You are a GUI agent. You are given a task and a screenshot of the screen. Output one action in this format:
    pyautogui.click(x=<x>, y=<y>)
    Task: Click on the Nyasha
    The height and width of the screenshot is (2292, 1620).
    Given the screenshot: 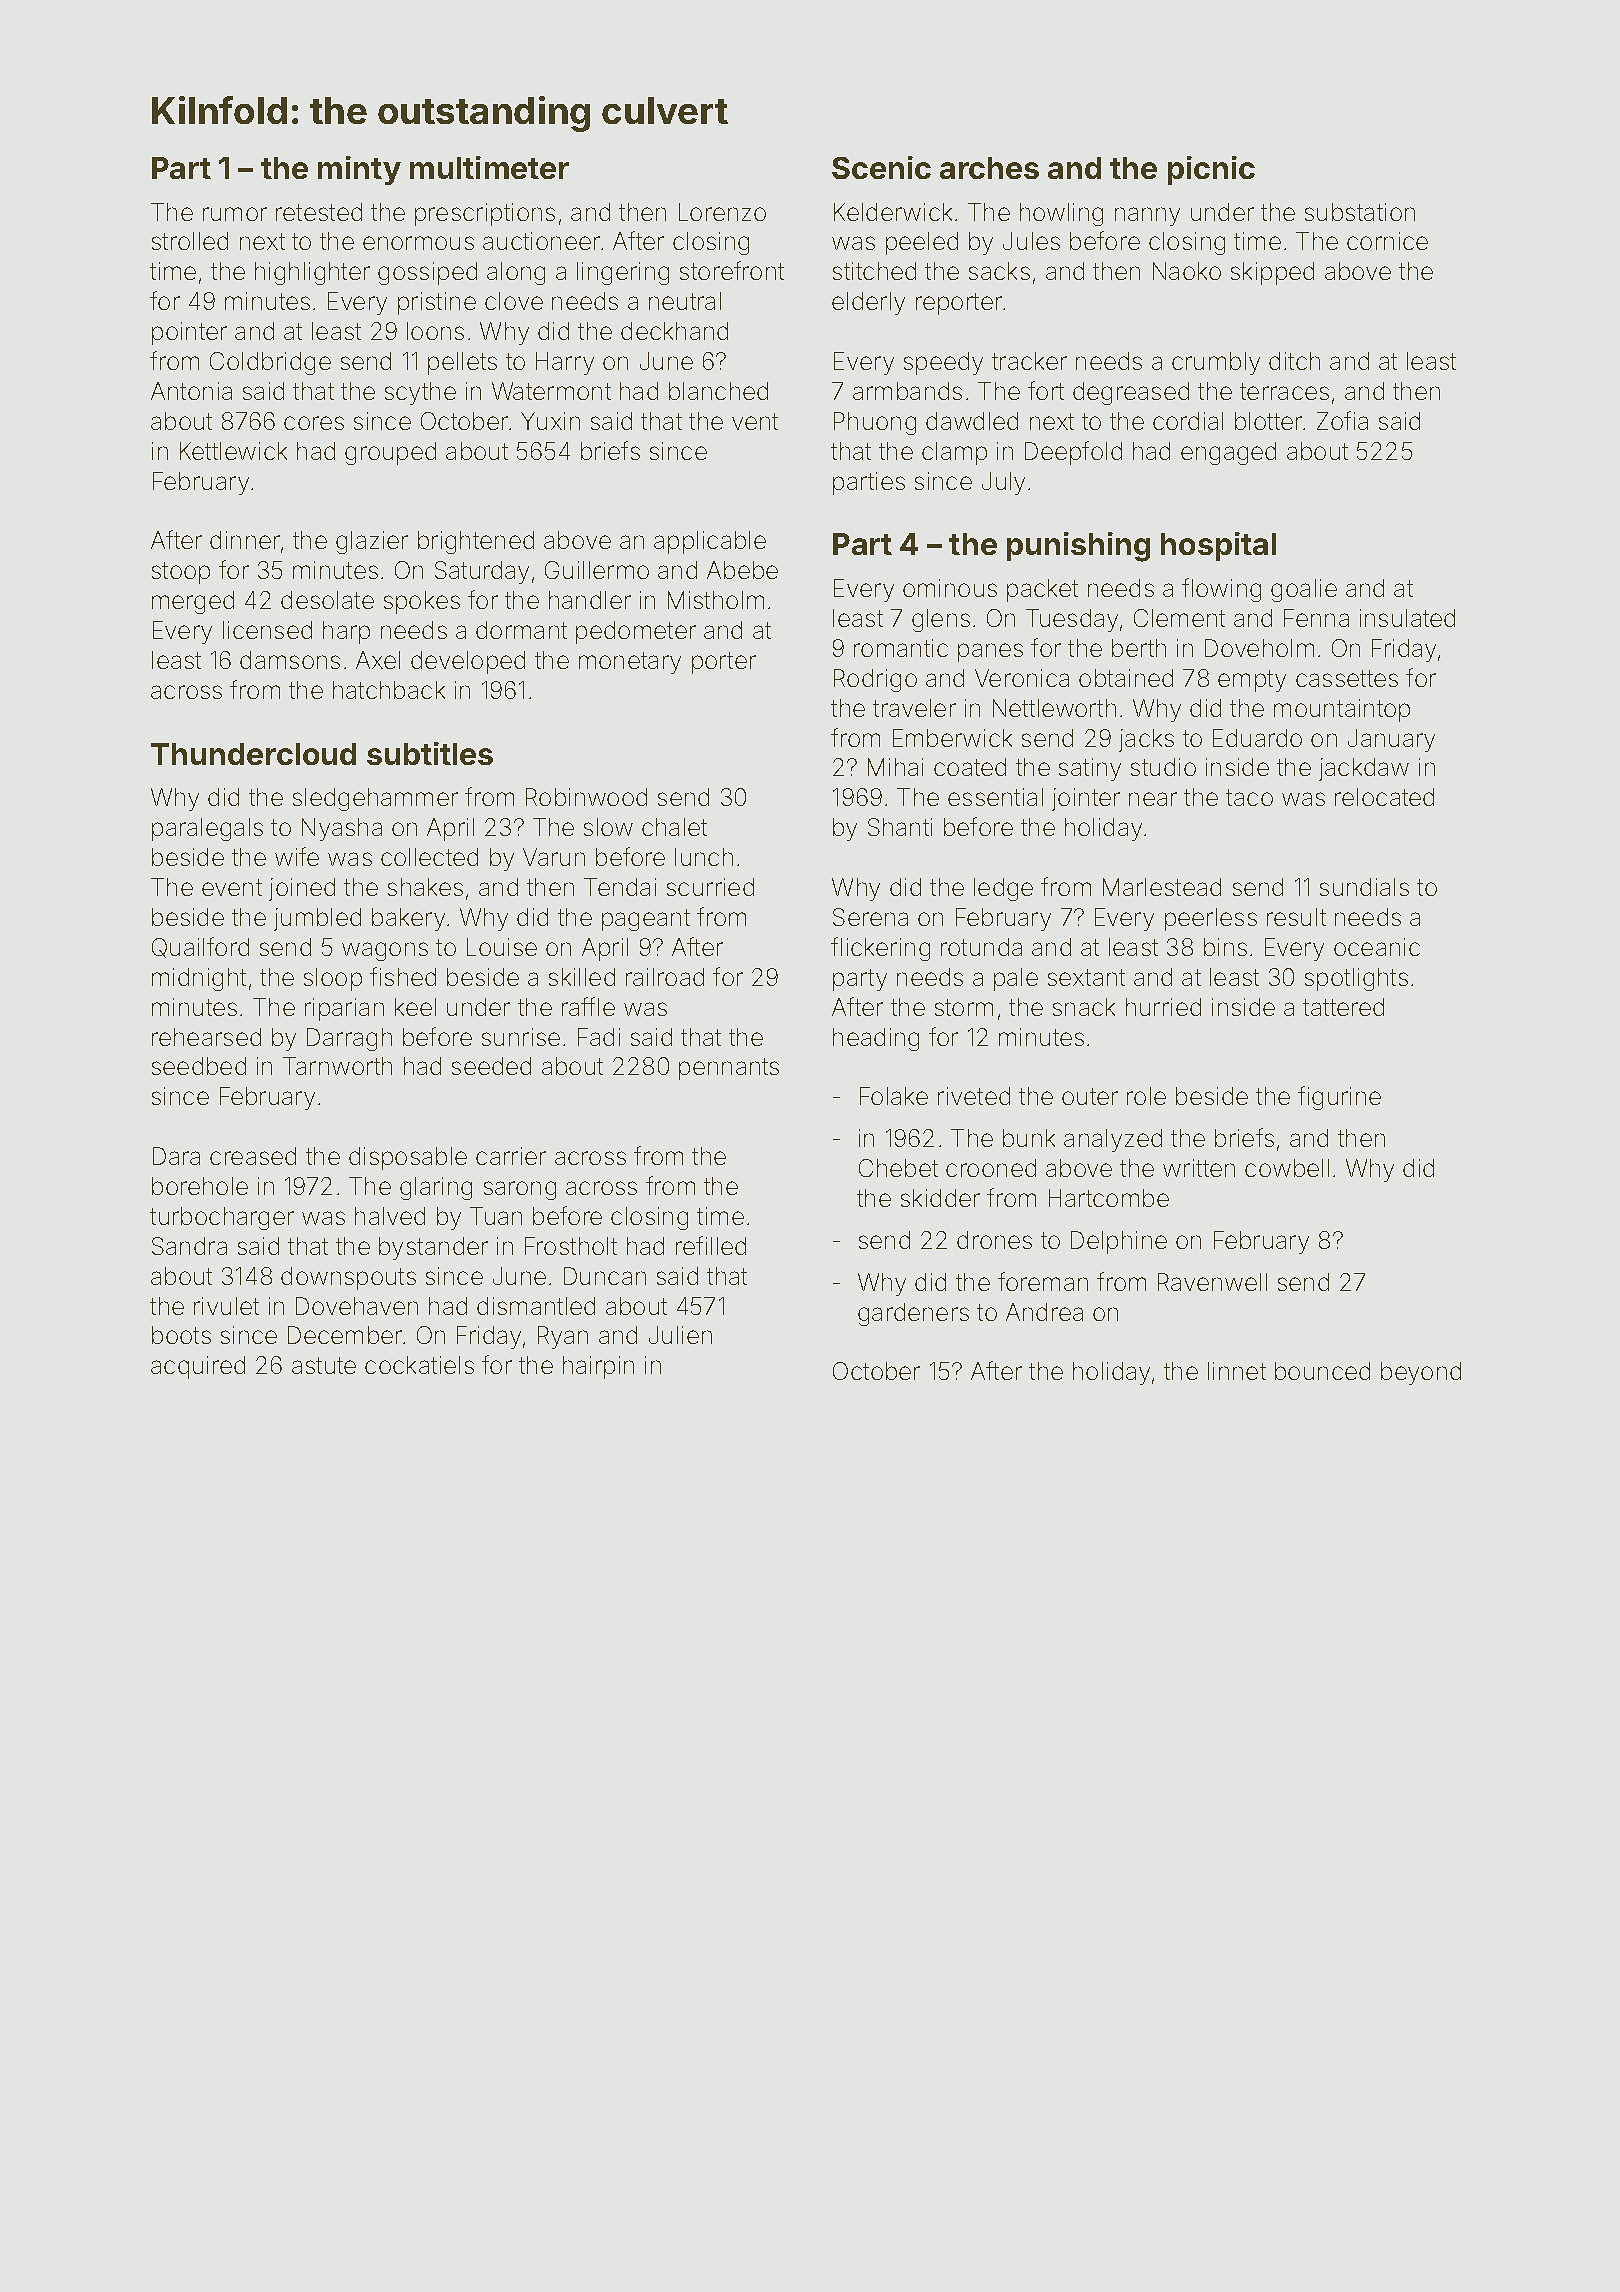 What is the action you would take?
    pyautogui.click(x=342, y=829)
